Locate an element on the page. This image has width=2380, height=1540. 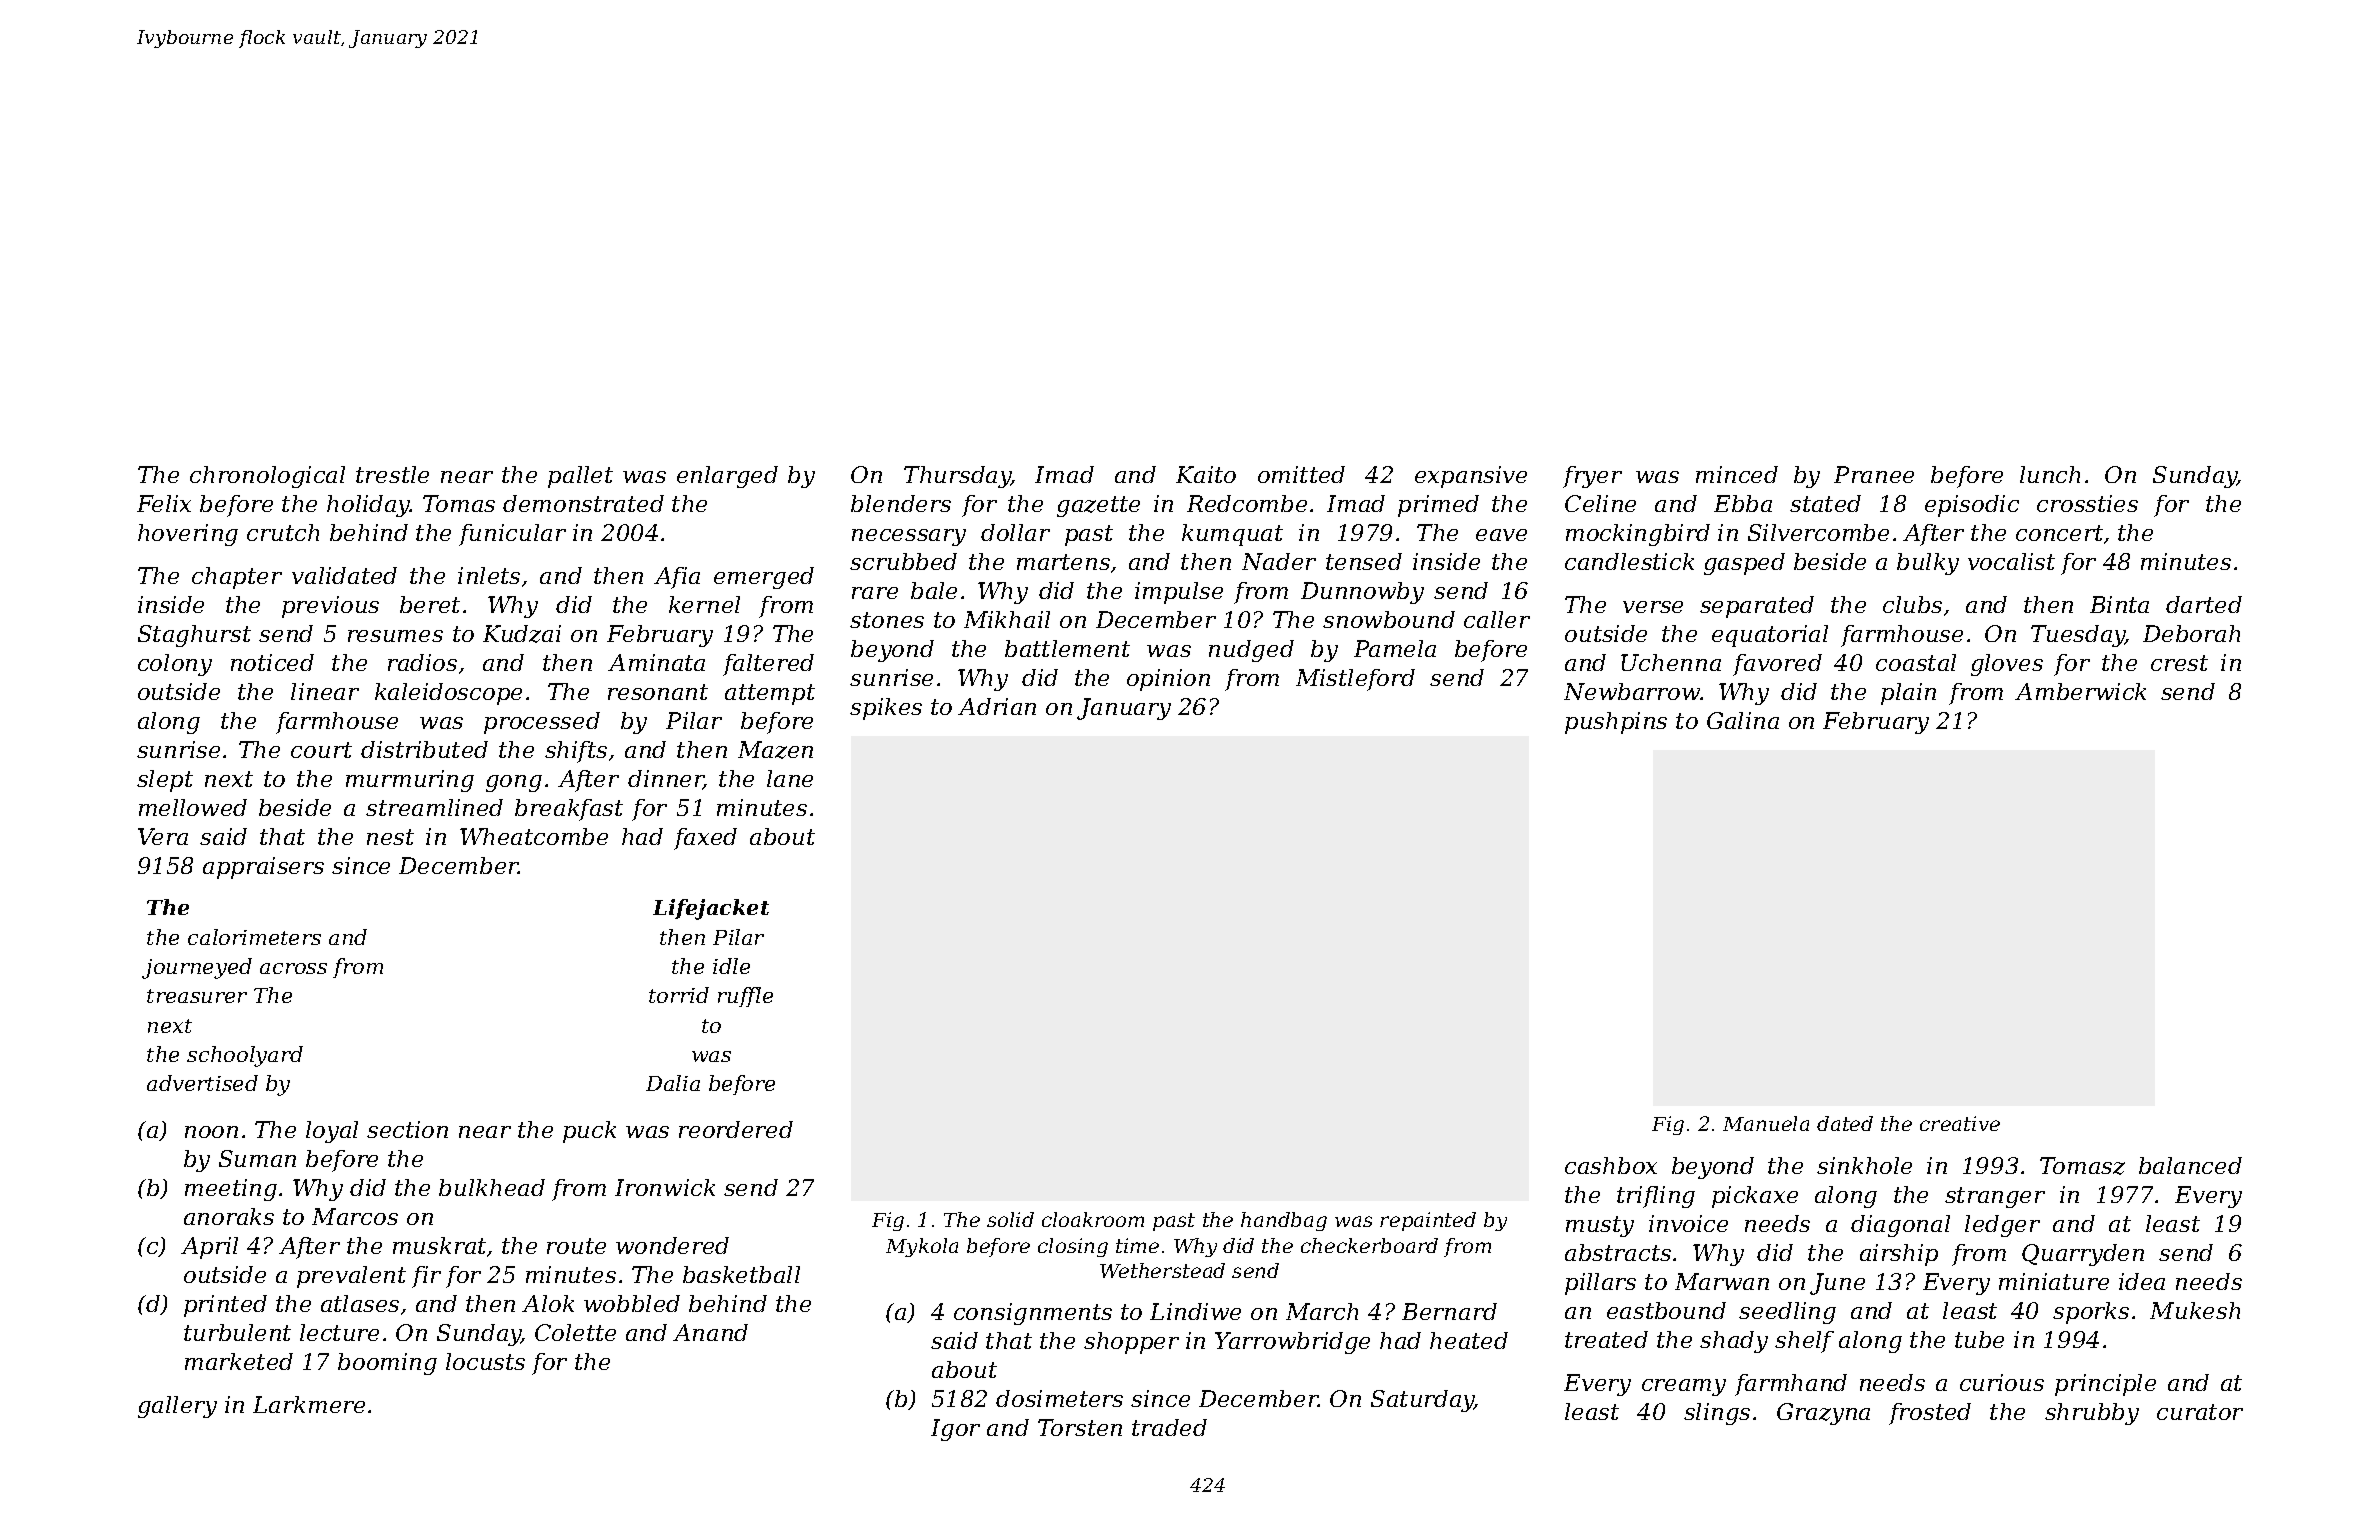
repainted is located at coordinates (1428, 1221).
